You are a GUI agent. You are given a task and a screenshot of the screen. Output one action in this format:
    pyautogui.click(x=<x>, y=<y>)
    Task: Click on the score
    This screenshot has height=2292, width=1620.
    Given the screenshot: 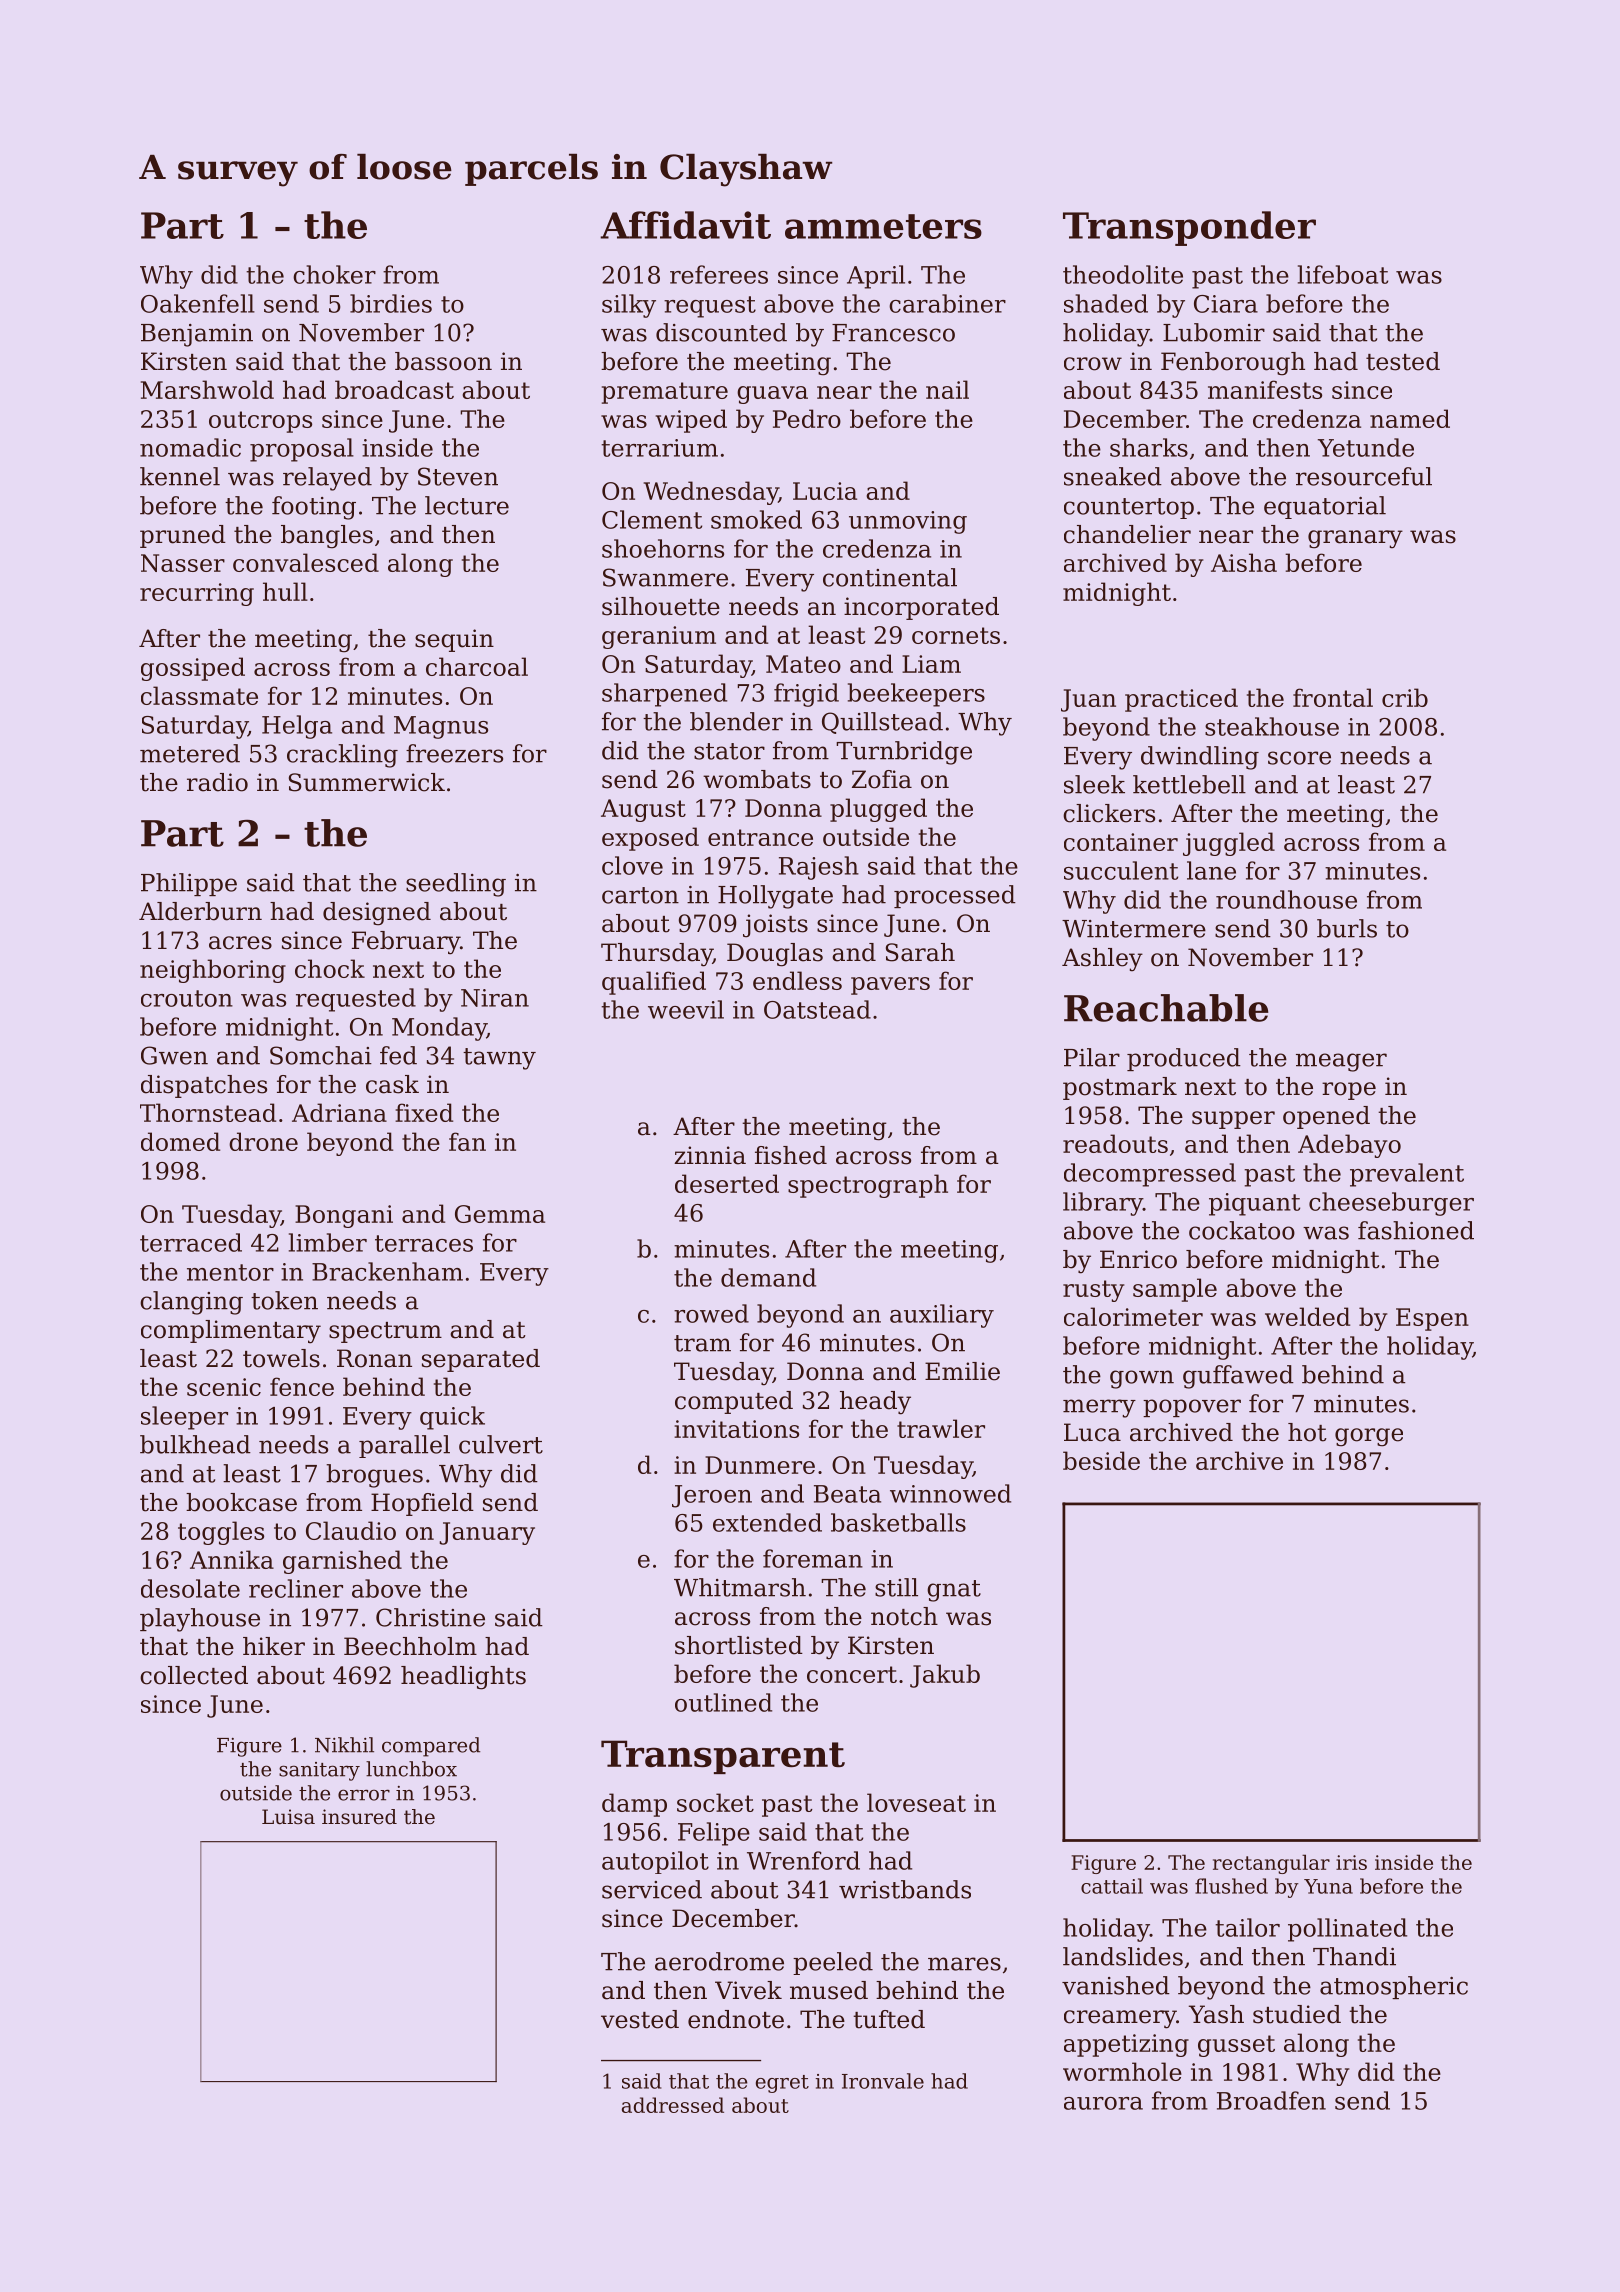 What is the action you would take?
    pyautogui.click(x=1299, y=758)
